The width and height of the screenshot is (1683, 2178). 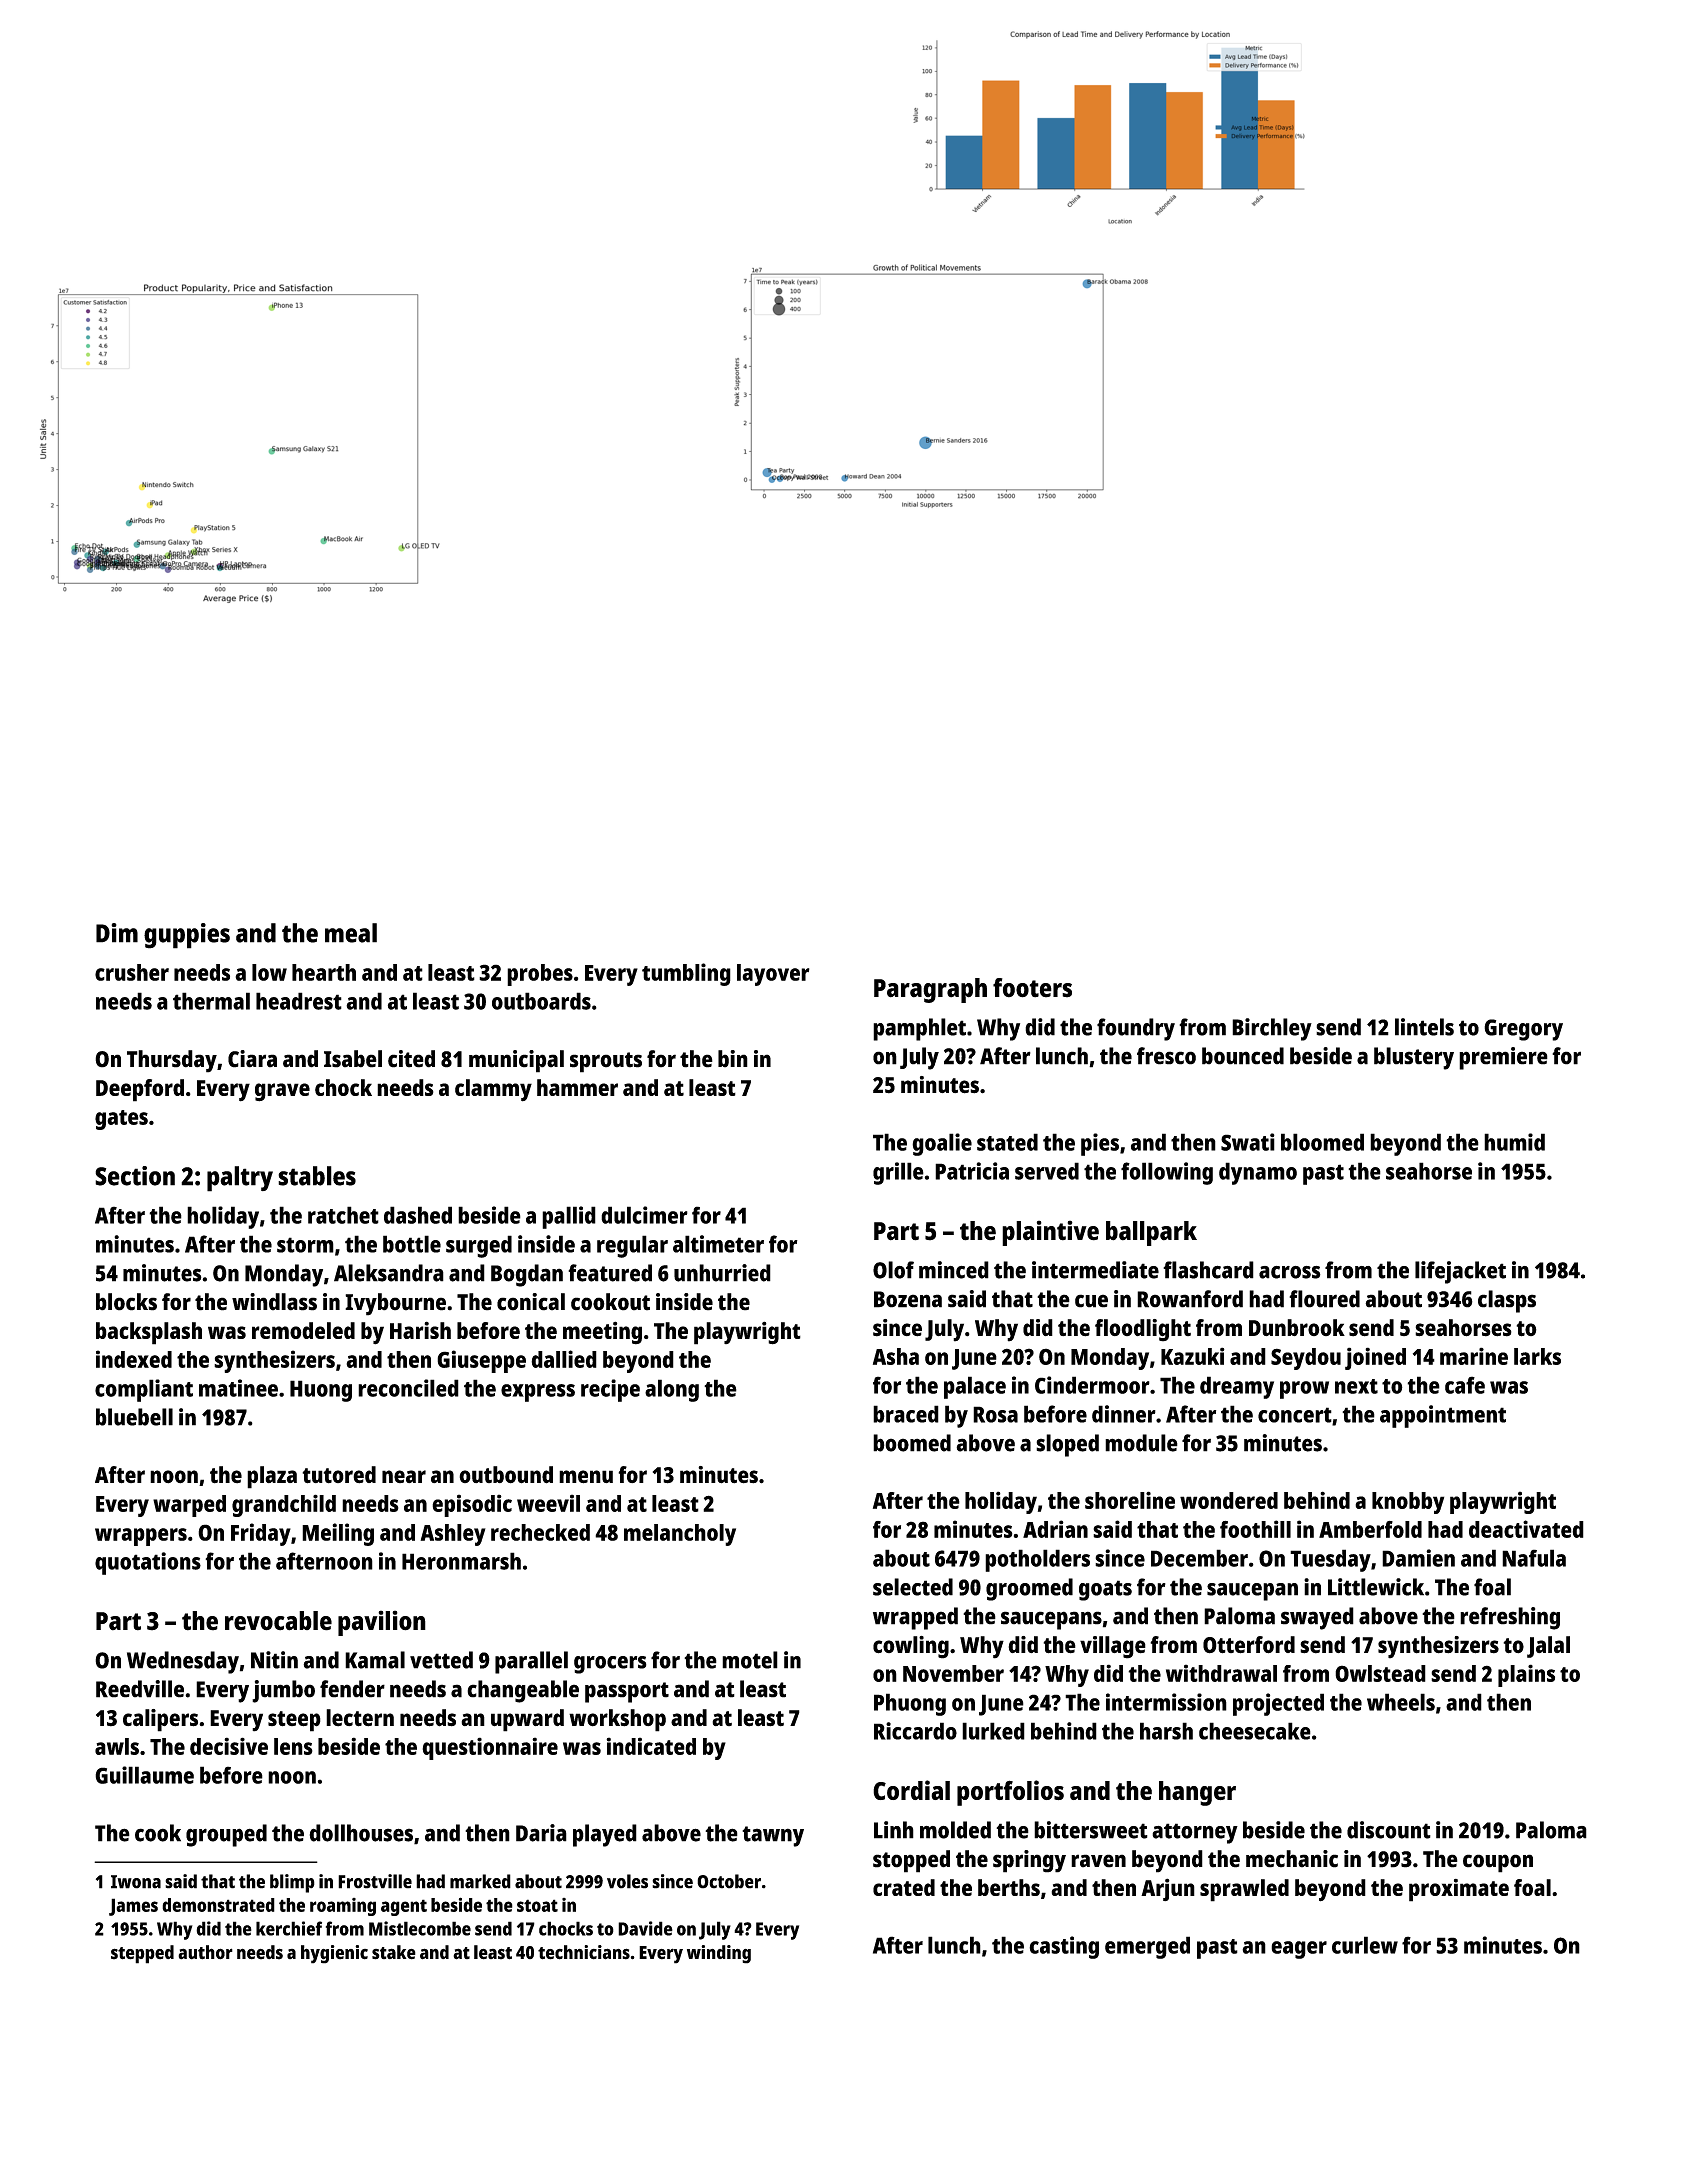 I want to click on layover, so click(x=773, y=975).
